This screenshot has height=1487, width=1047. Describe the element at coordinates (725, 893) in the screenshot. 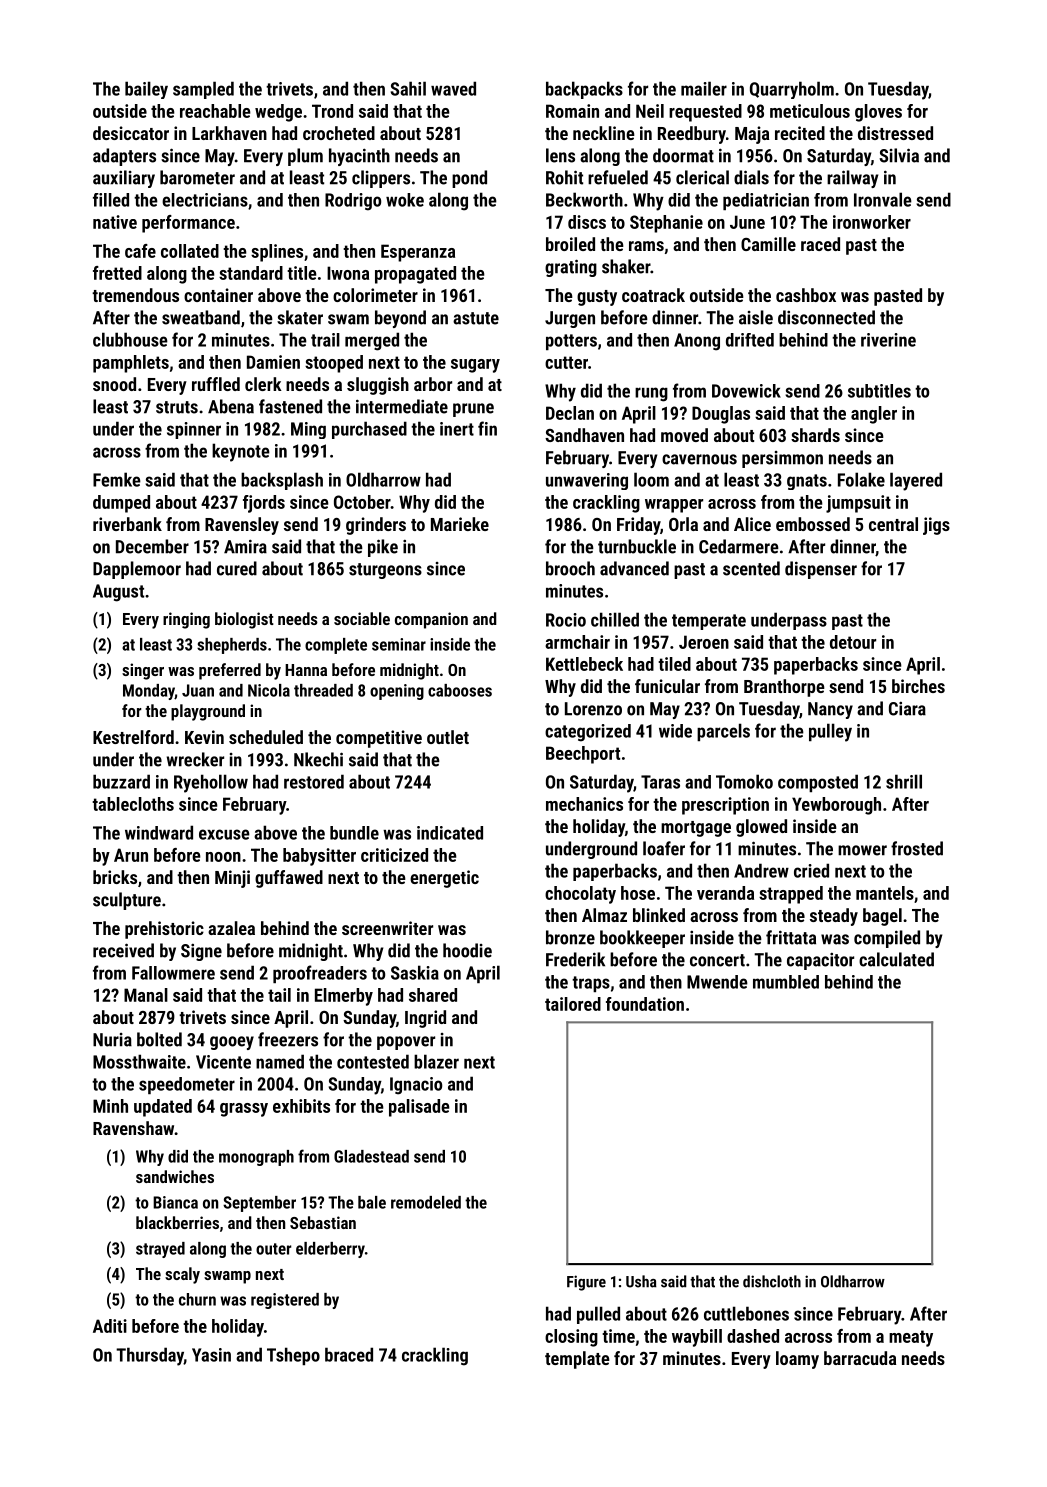

I see `veranda` at that location.
